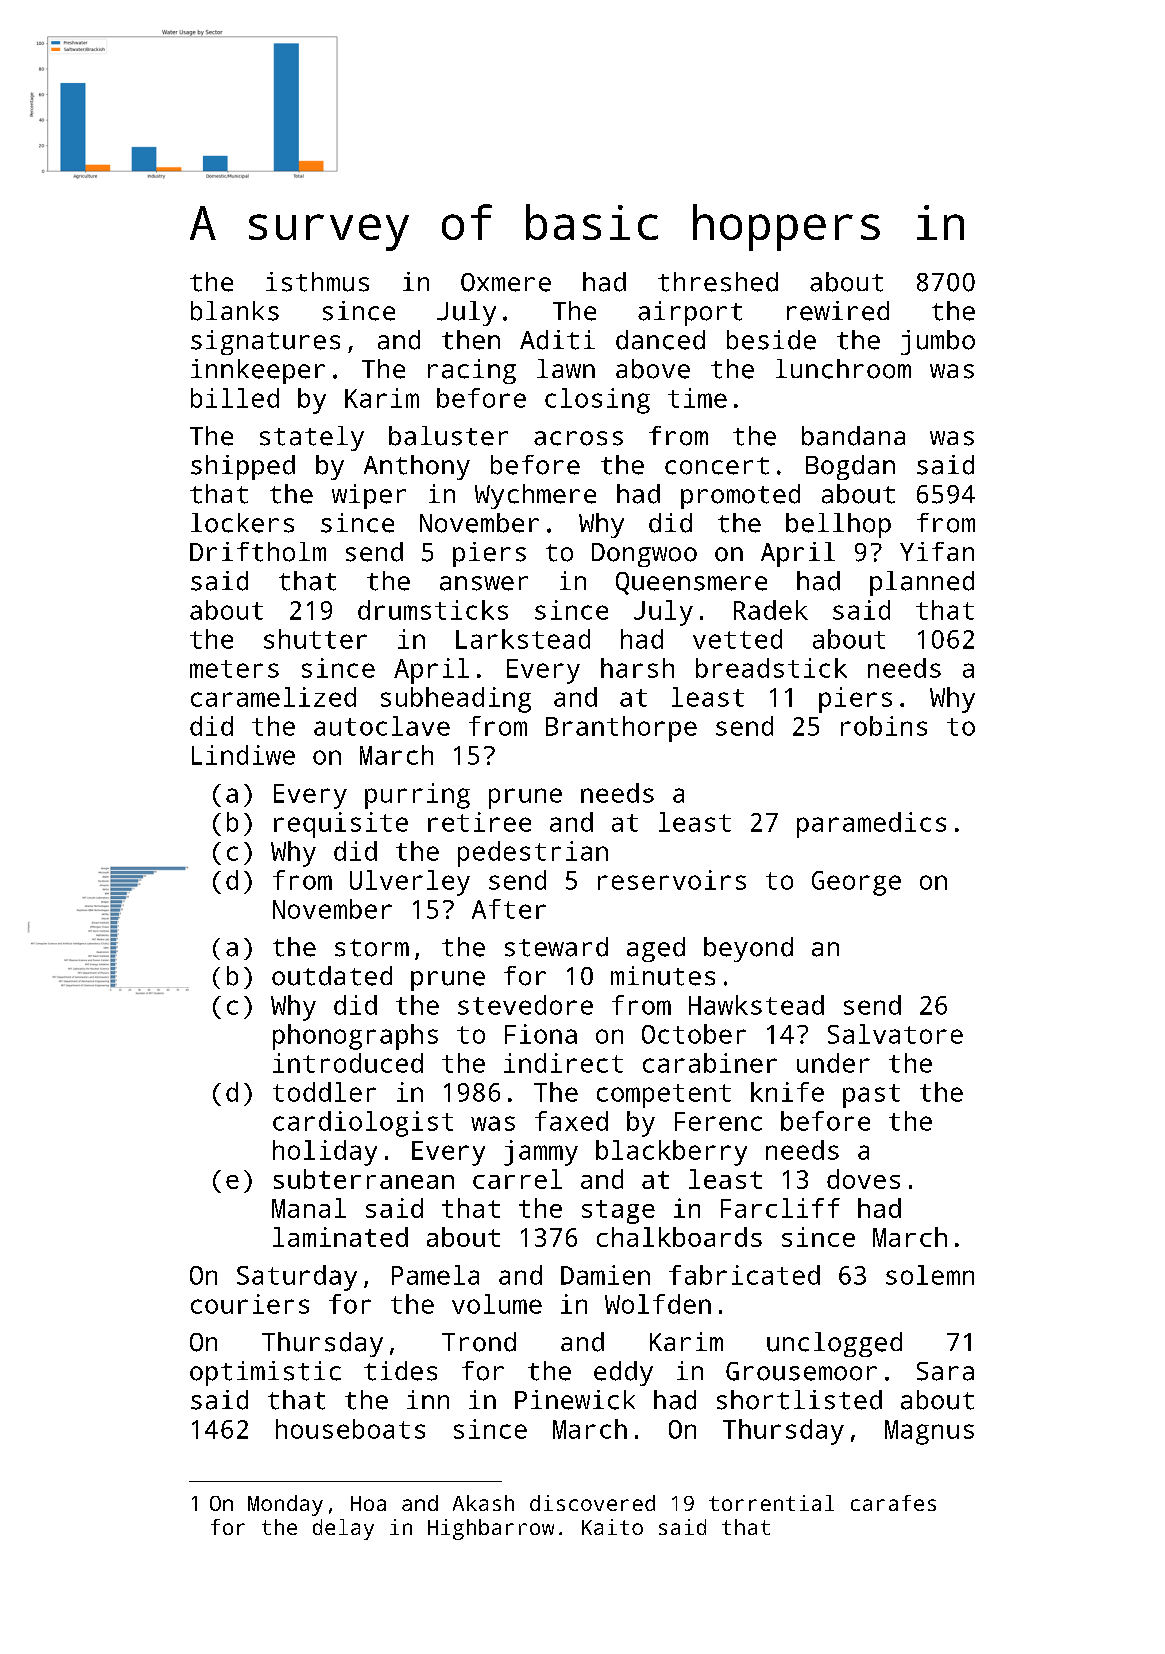  I want to click on Damien, so click(605, 1275).
